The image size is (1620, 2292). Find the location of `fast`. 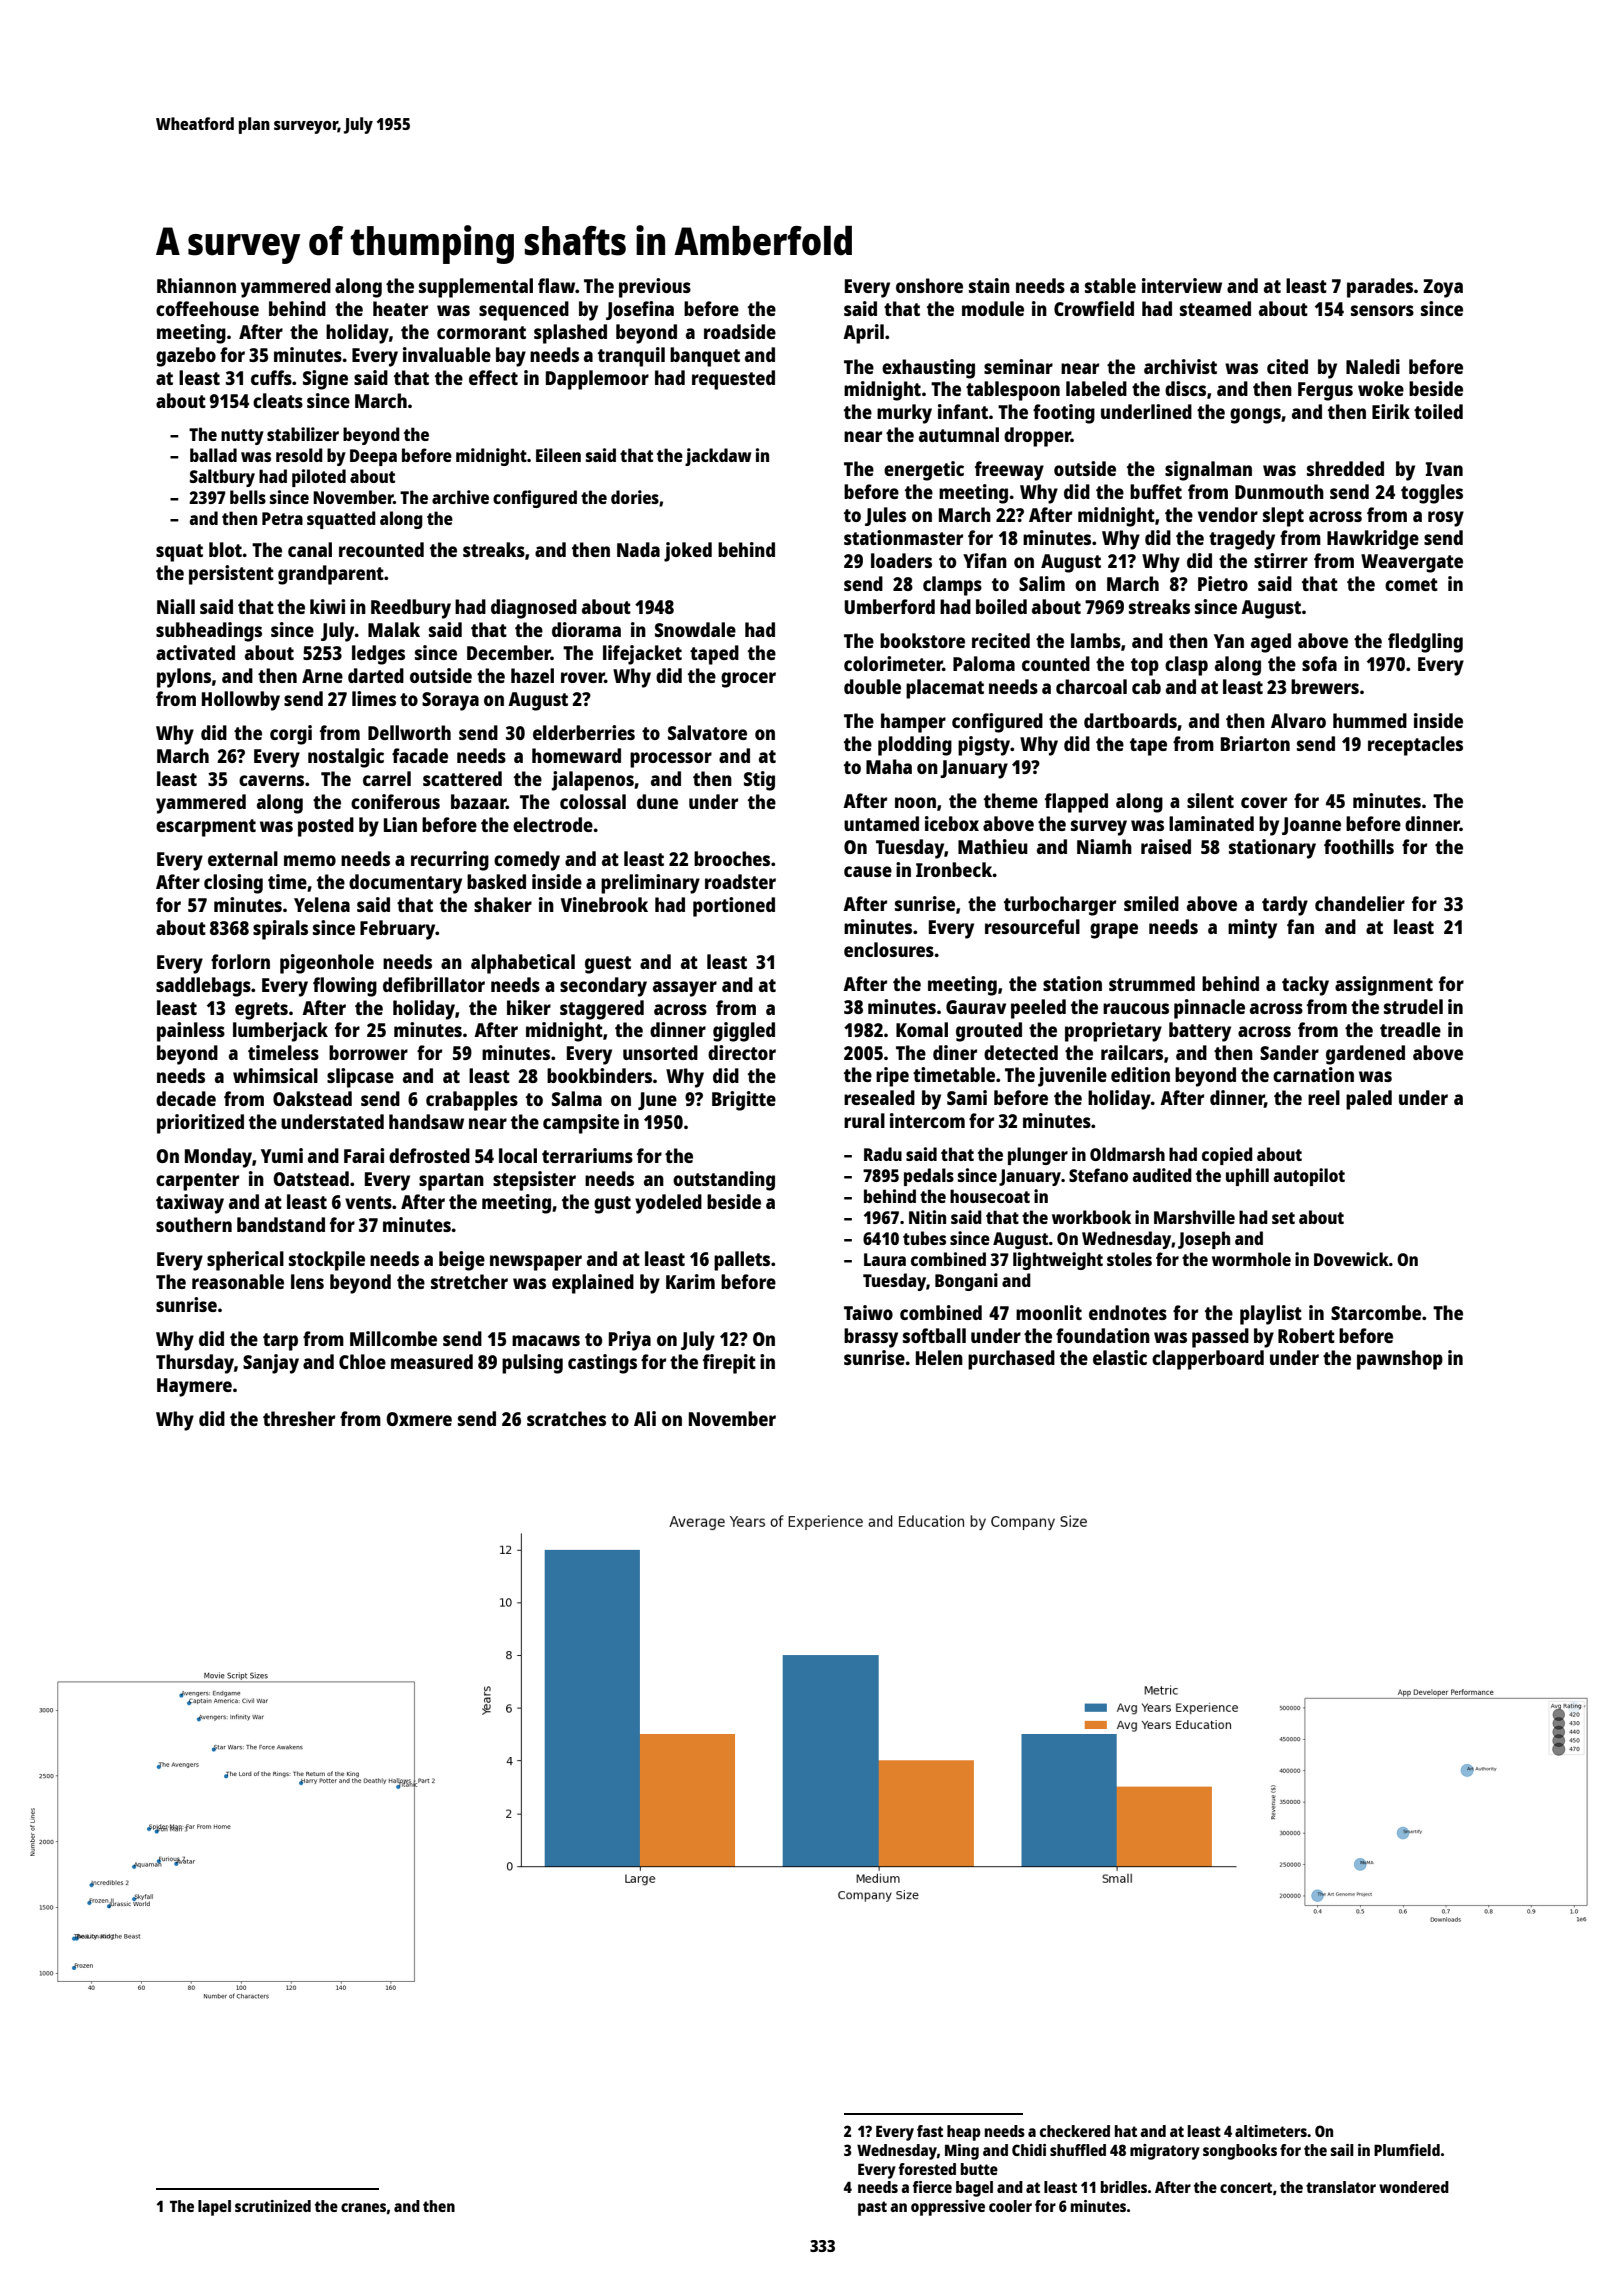

fast is located at coordinates (930, 2131).
